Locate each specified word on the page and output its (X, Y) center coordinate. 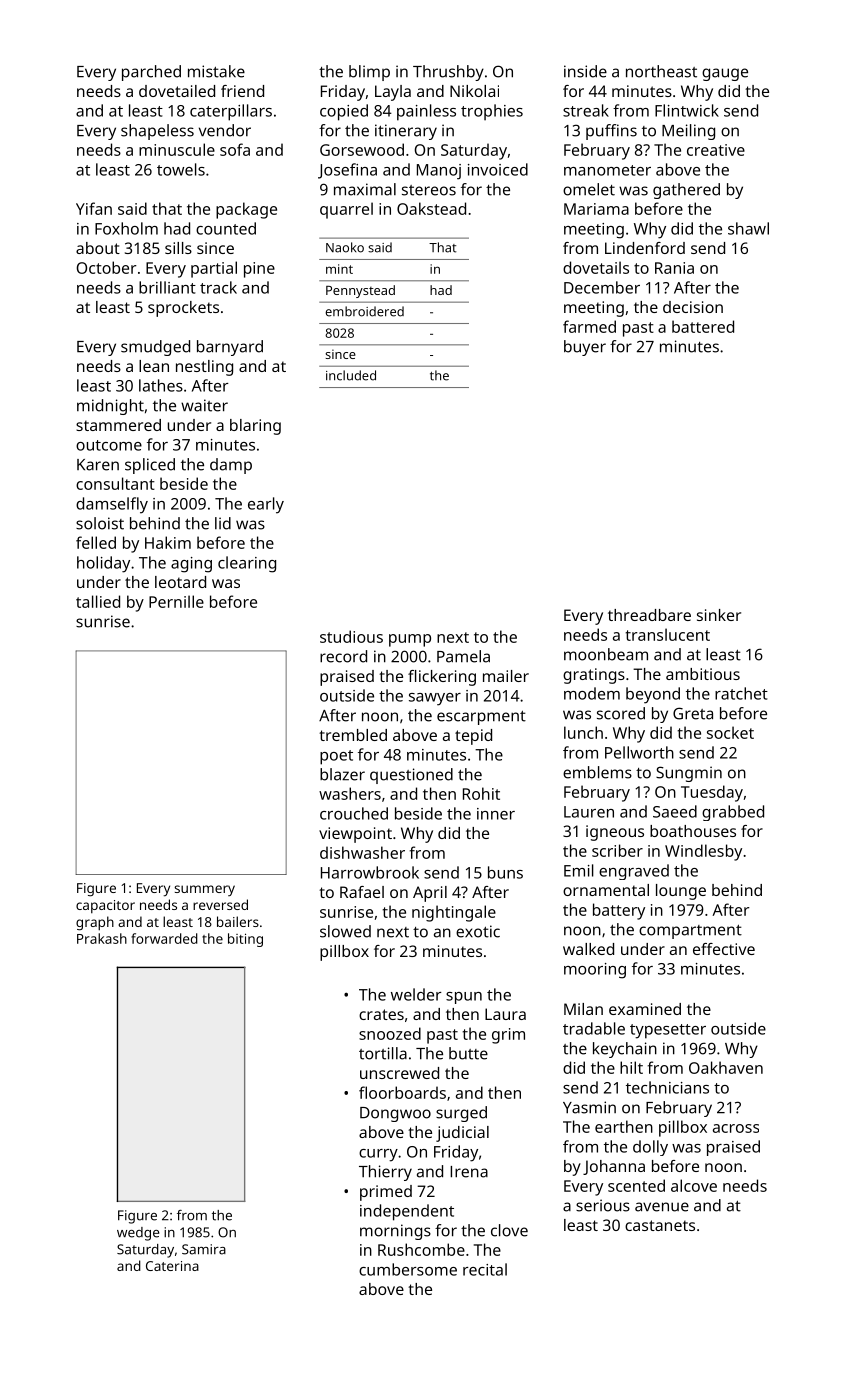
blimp (369, 73)
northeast (661, 71)
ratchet (741, 693)
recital (485, 1269)
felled (96, 542)
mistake (216, 71)
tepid (473, 737)
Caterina (172, 1266)
